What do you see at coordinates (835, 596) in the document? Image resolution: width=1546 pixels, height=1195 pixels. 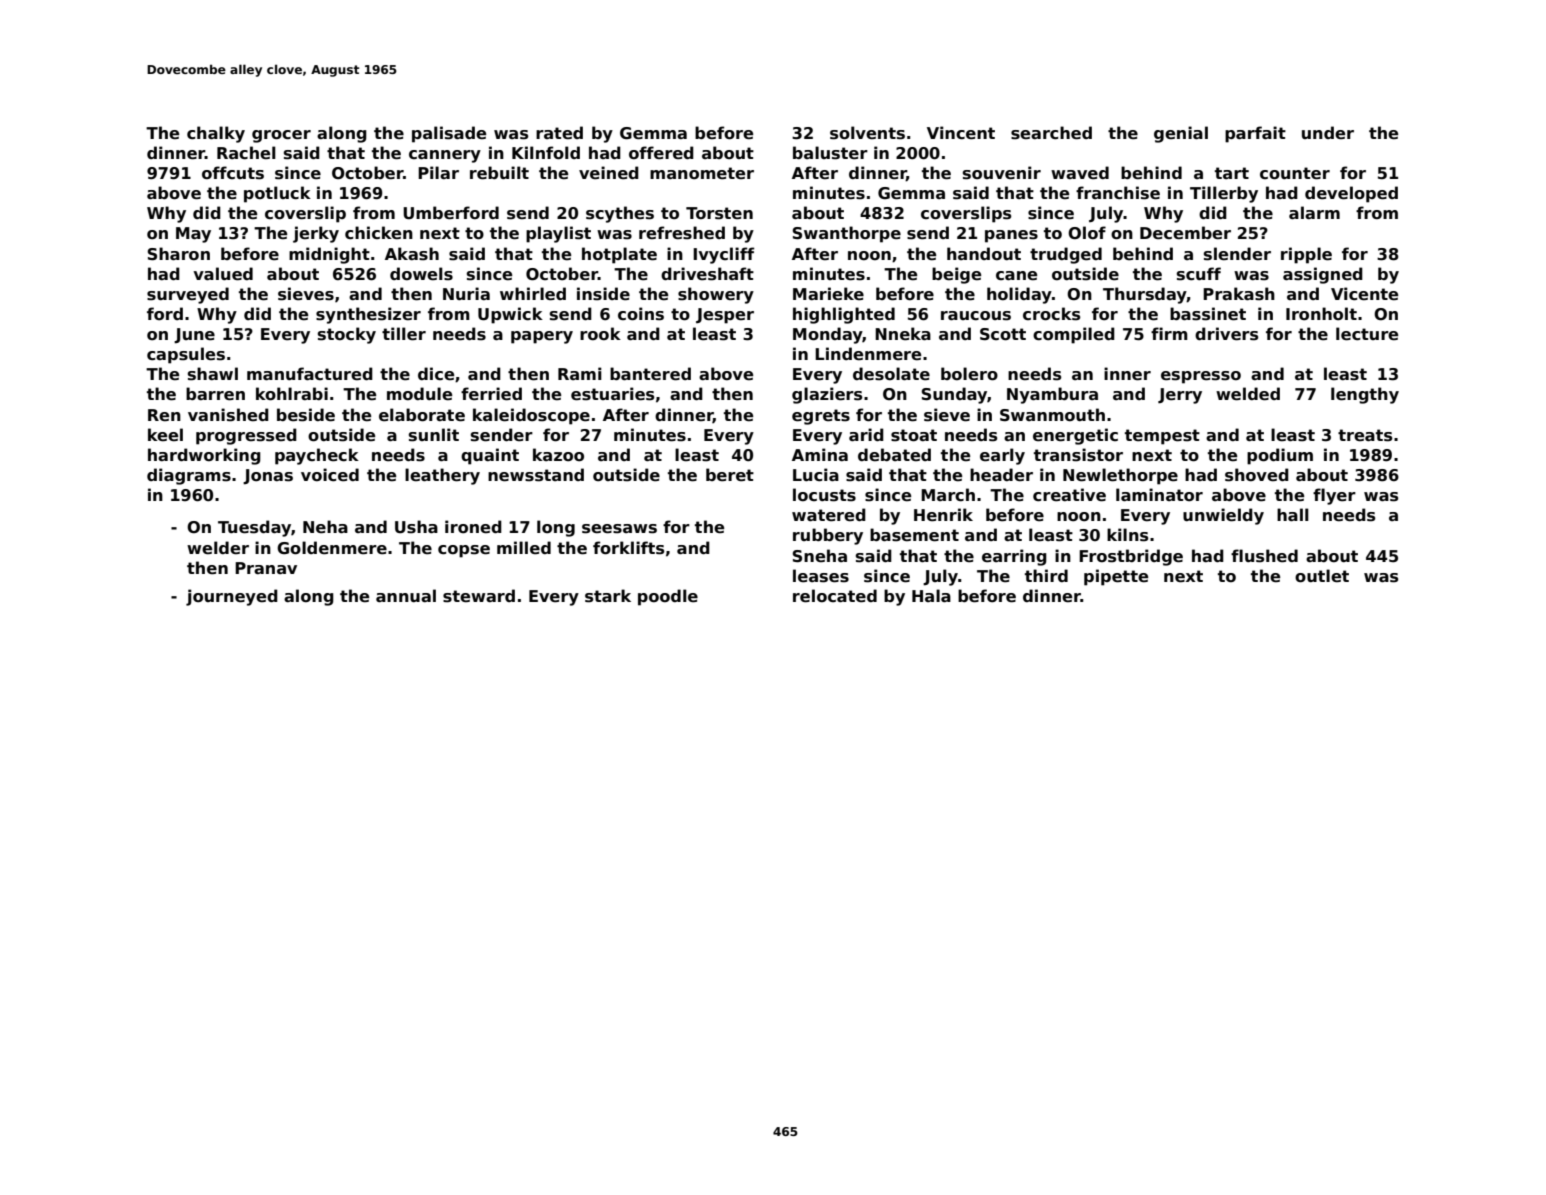 I see `relocated` at bounding box center [835, 596].
